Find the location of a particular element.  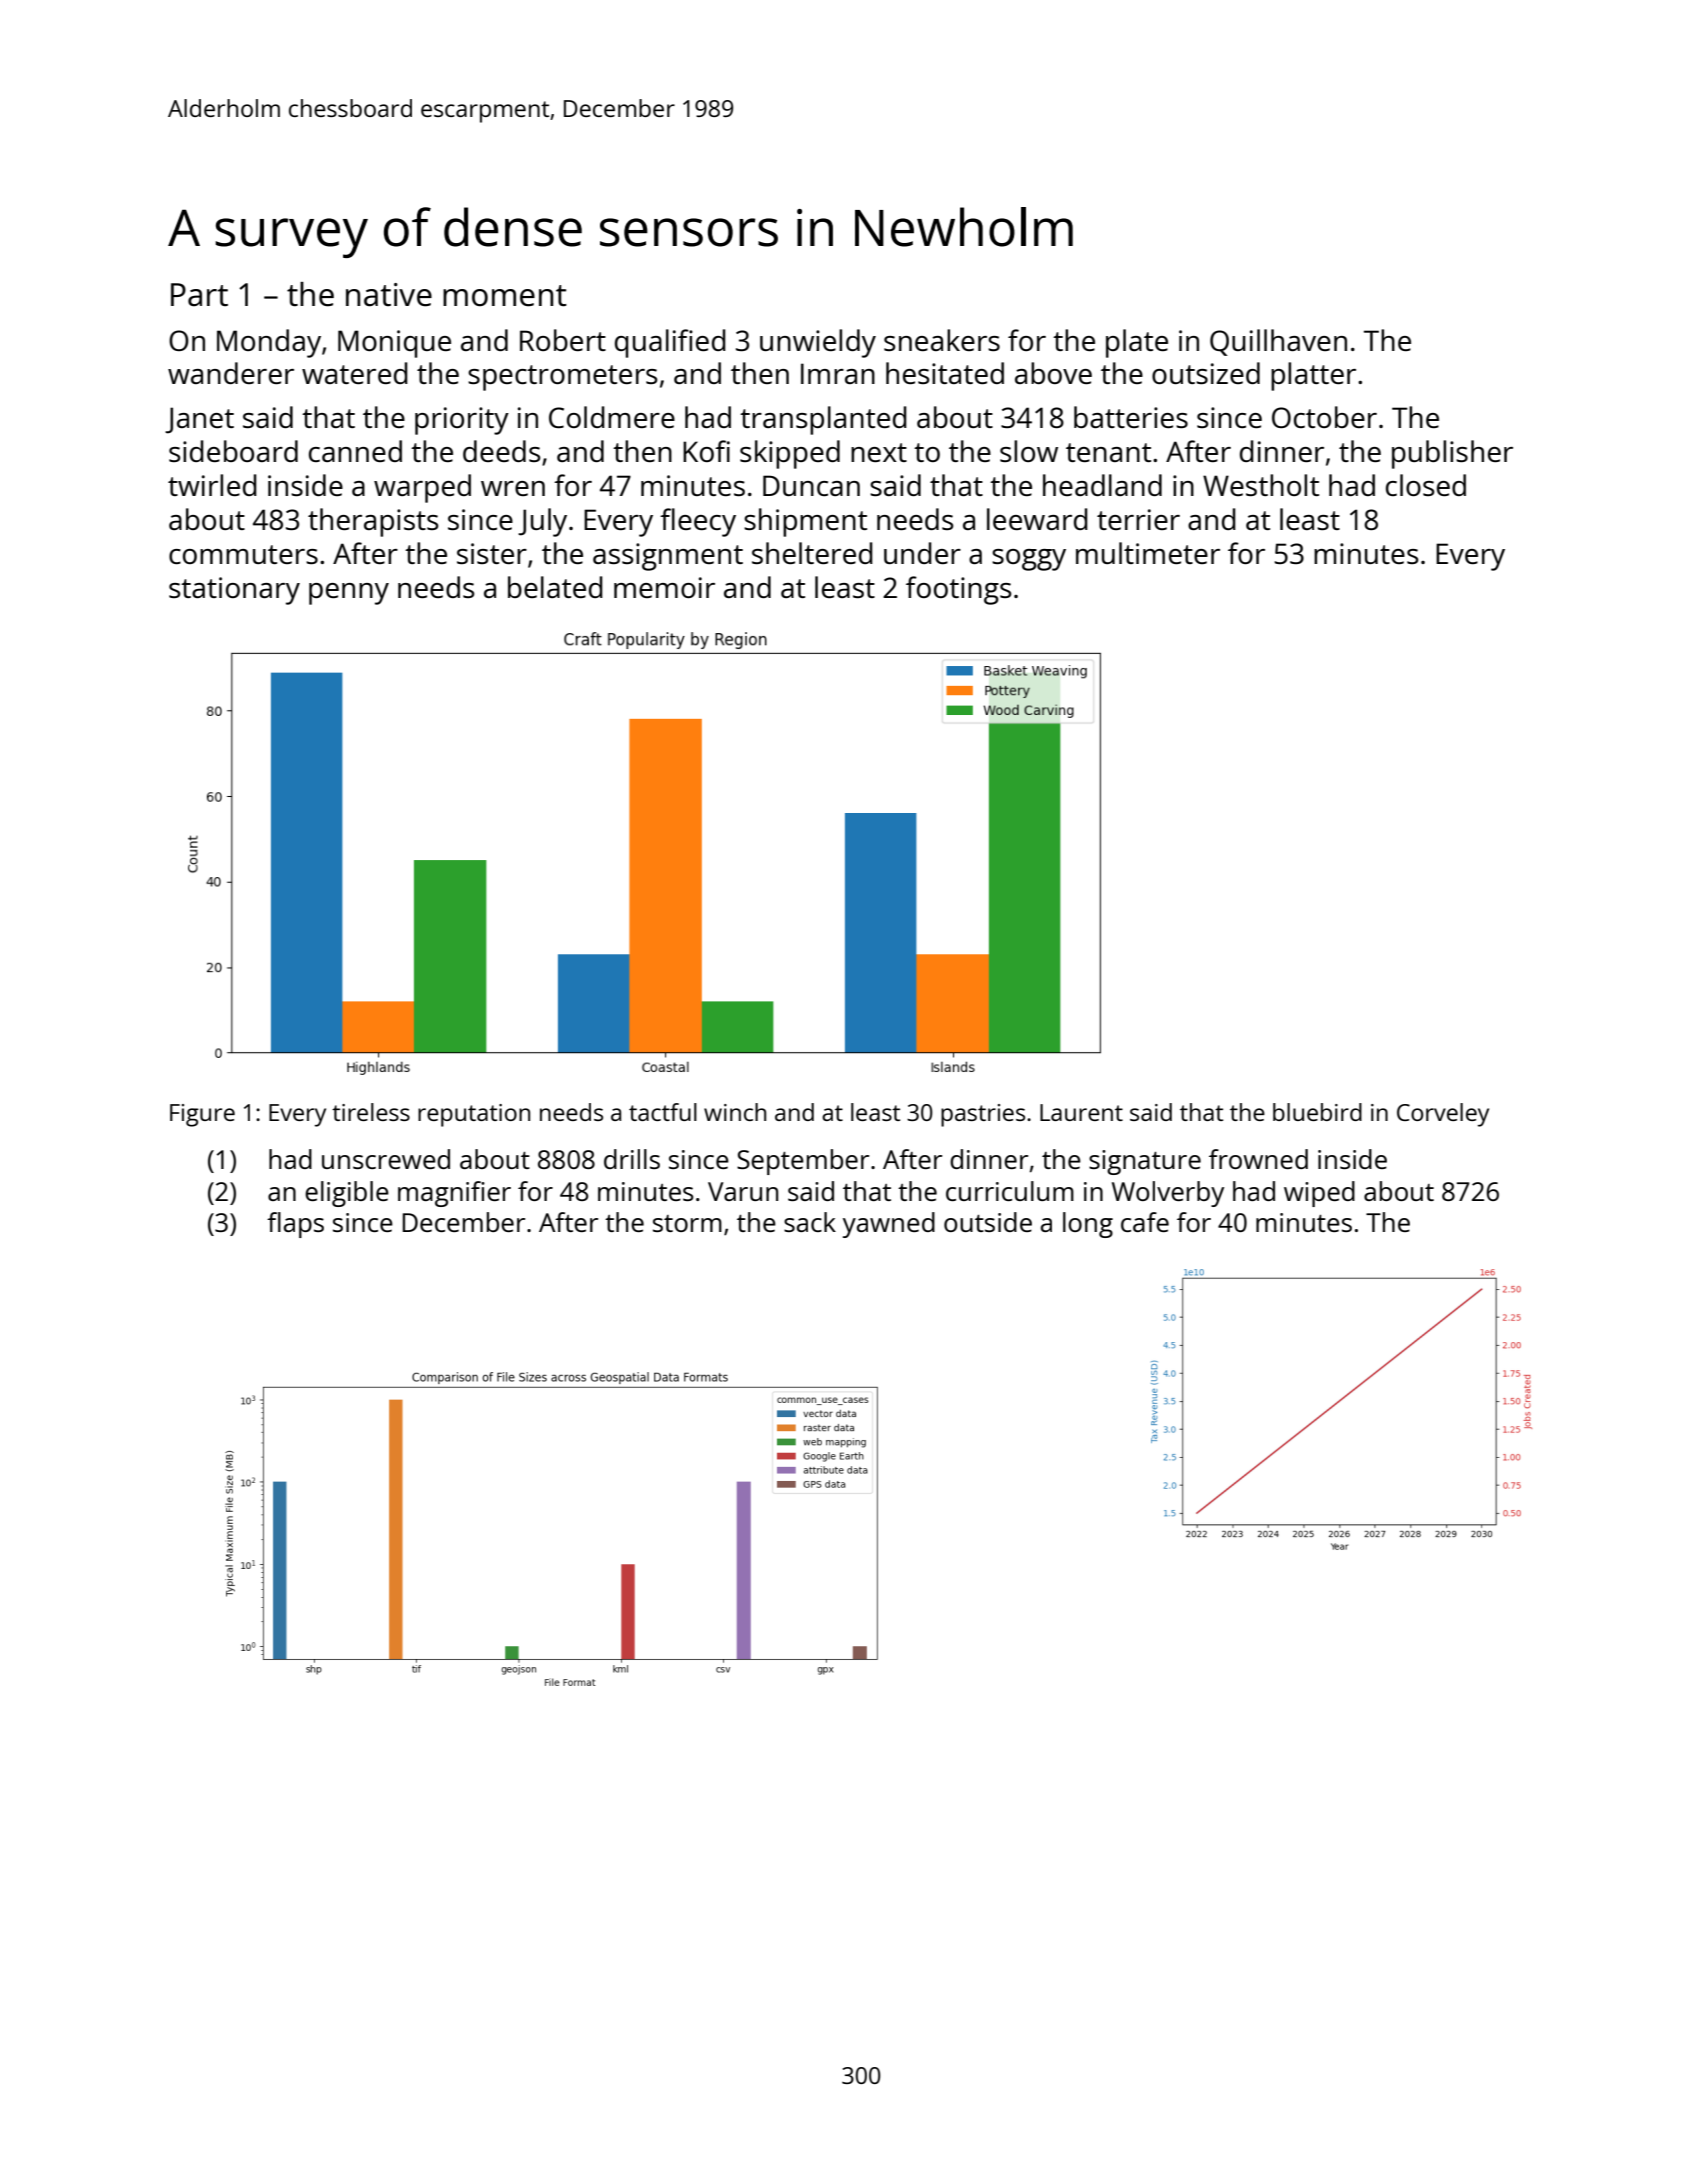

flaps is located at coordinates (295, 1225).
